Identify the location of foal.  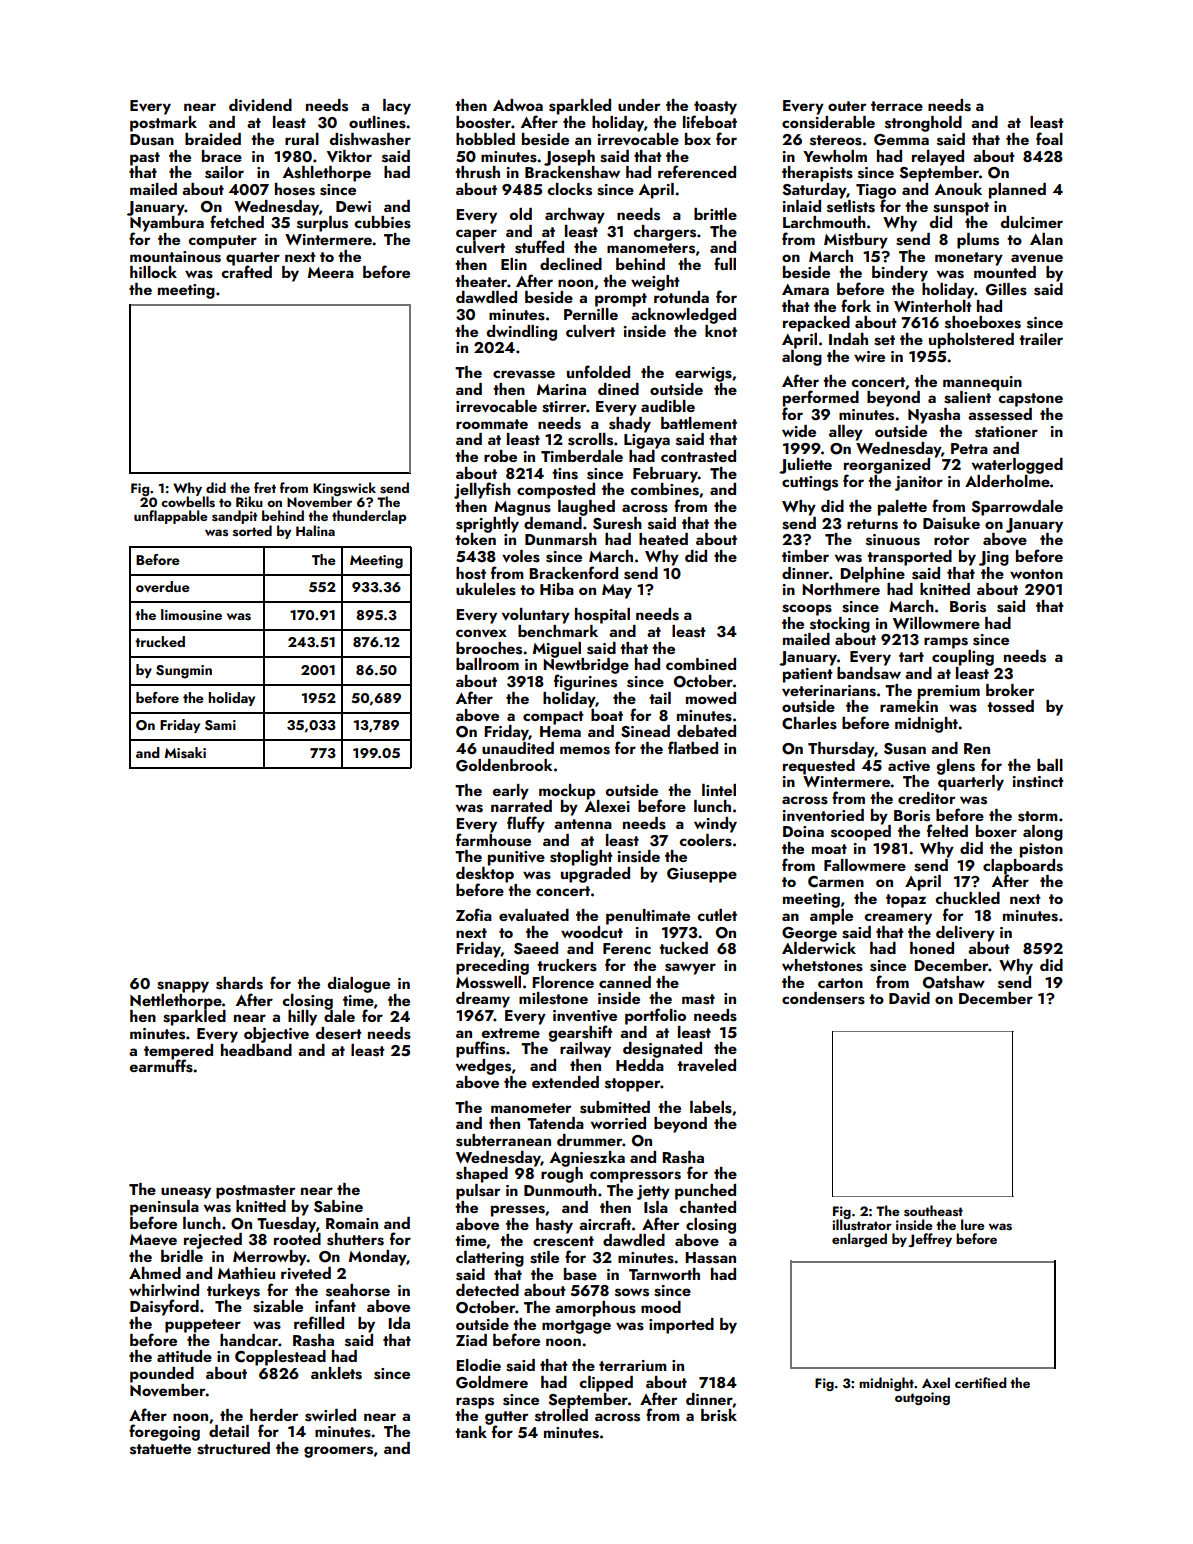
(1049, 138).
